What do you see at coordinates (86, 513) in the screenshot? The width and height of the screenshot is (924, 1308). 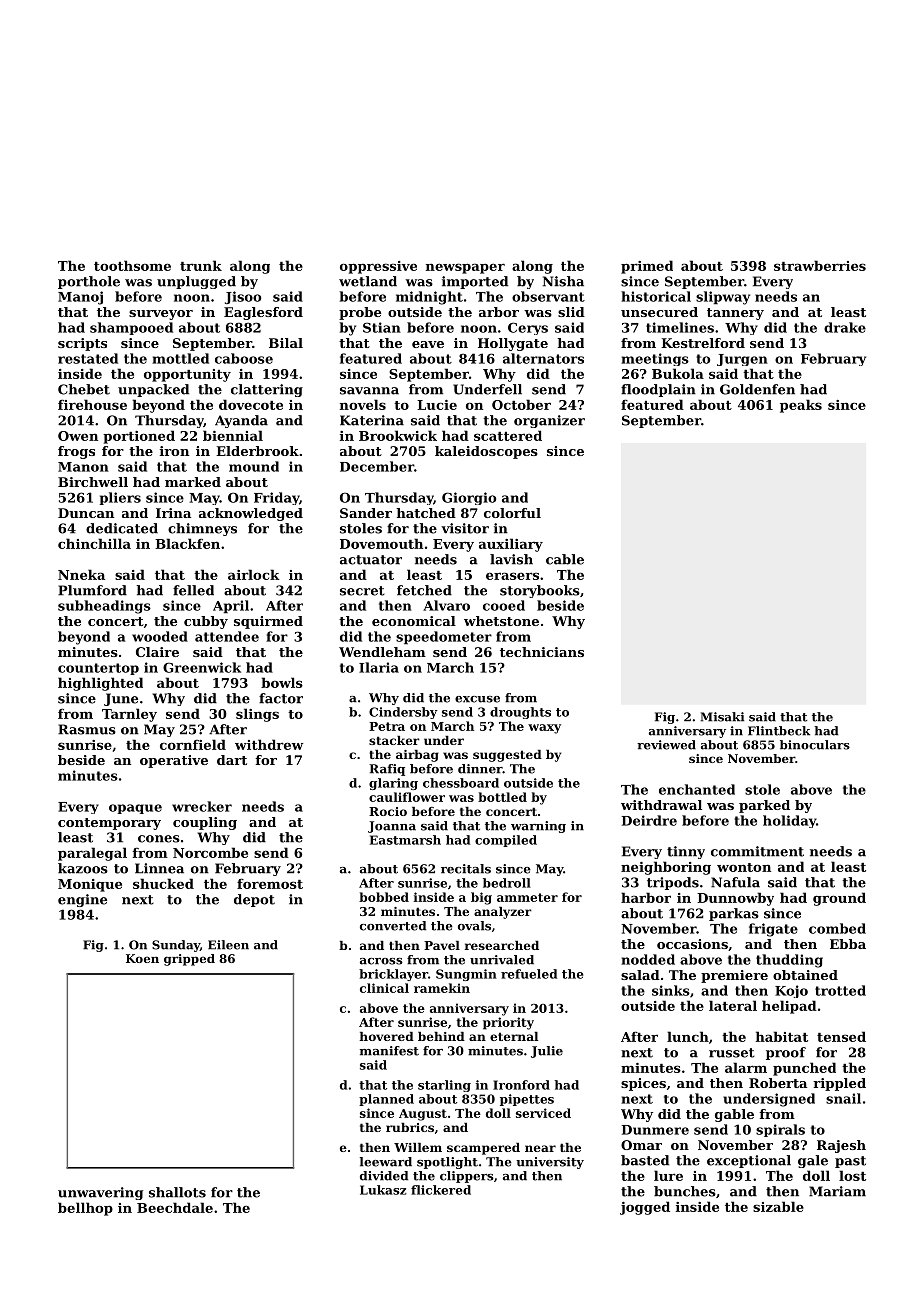 I see `Duncan` at bounding box center [86, 513].
